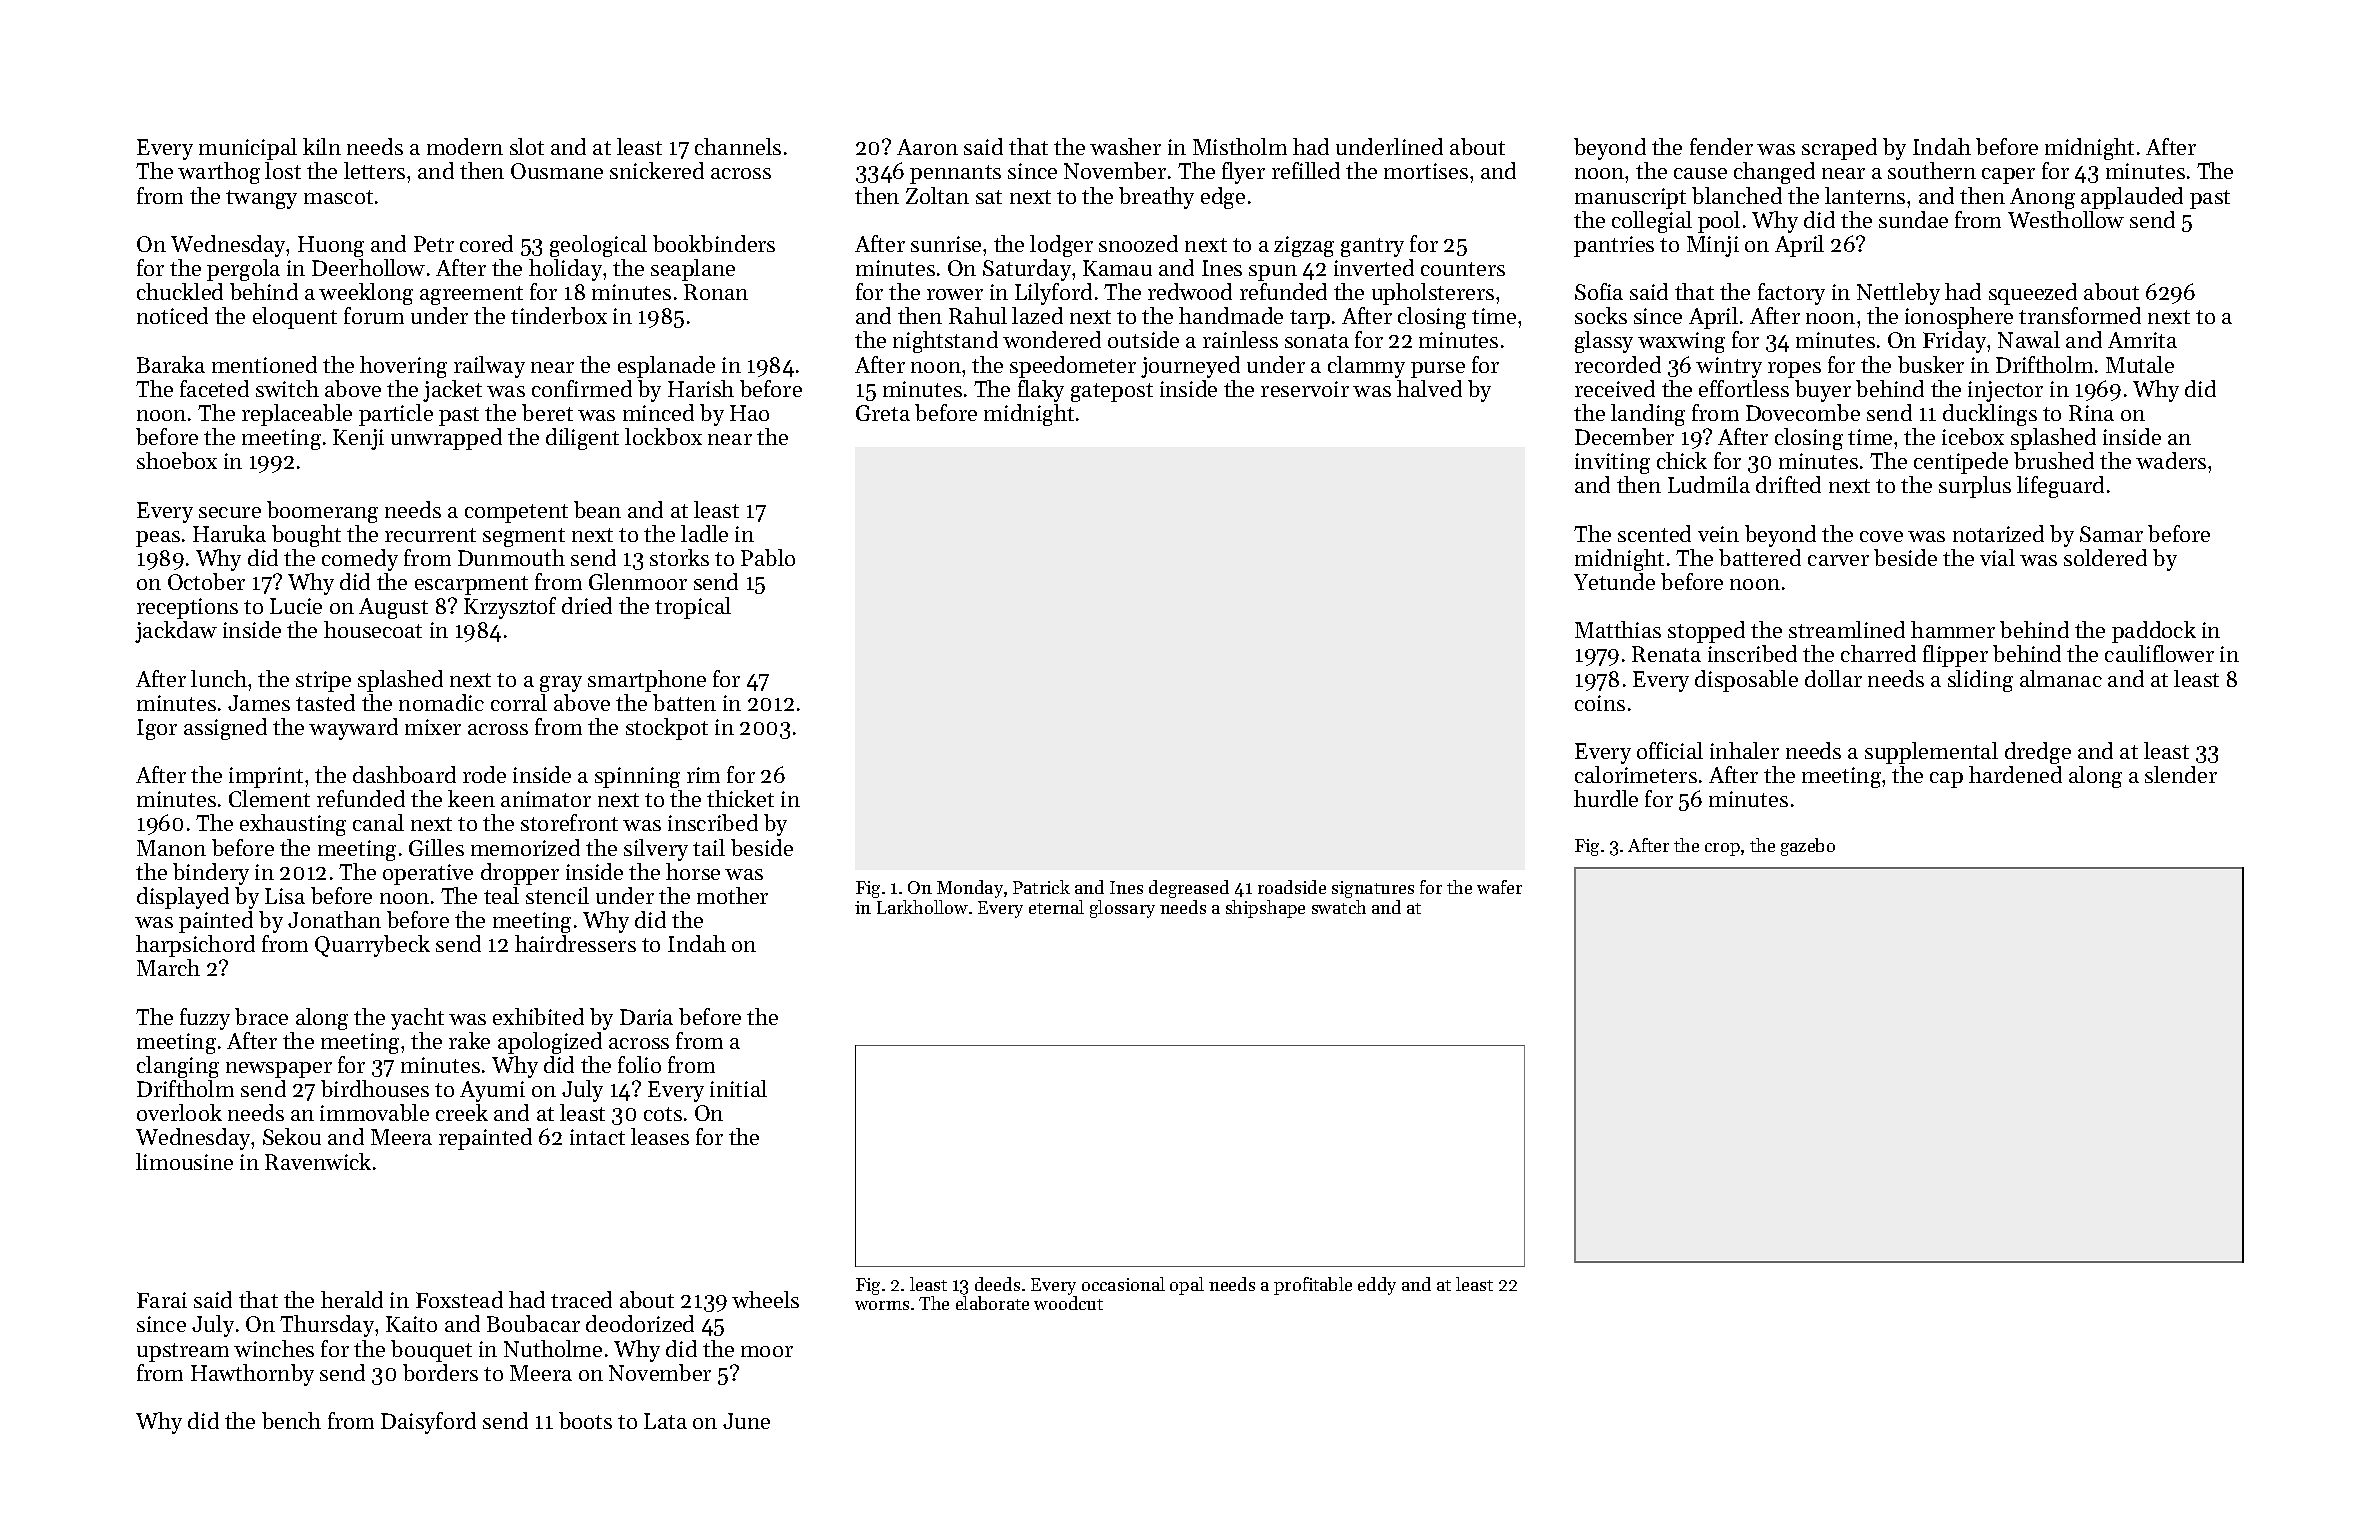  Describe the element at coordinates (157, 729) in the page. I see `Igor` at that location.
